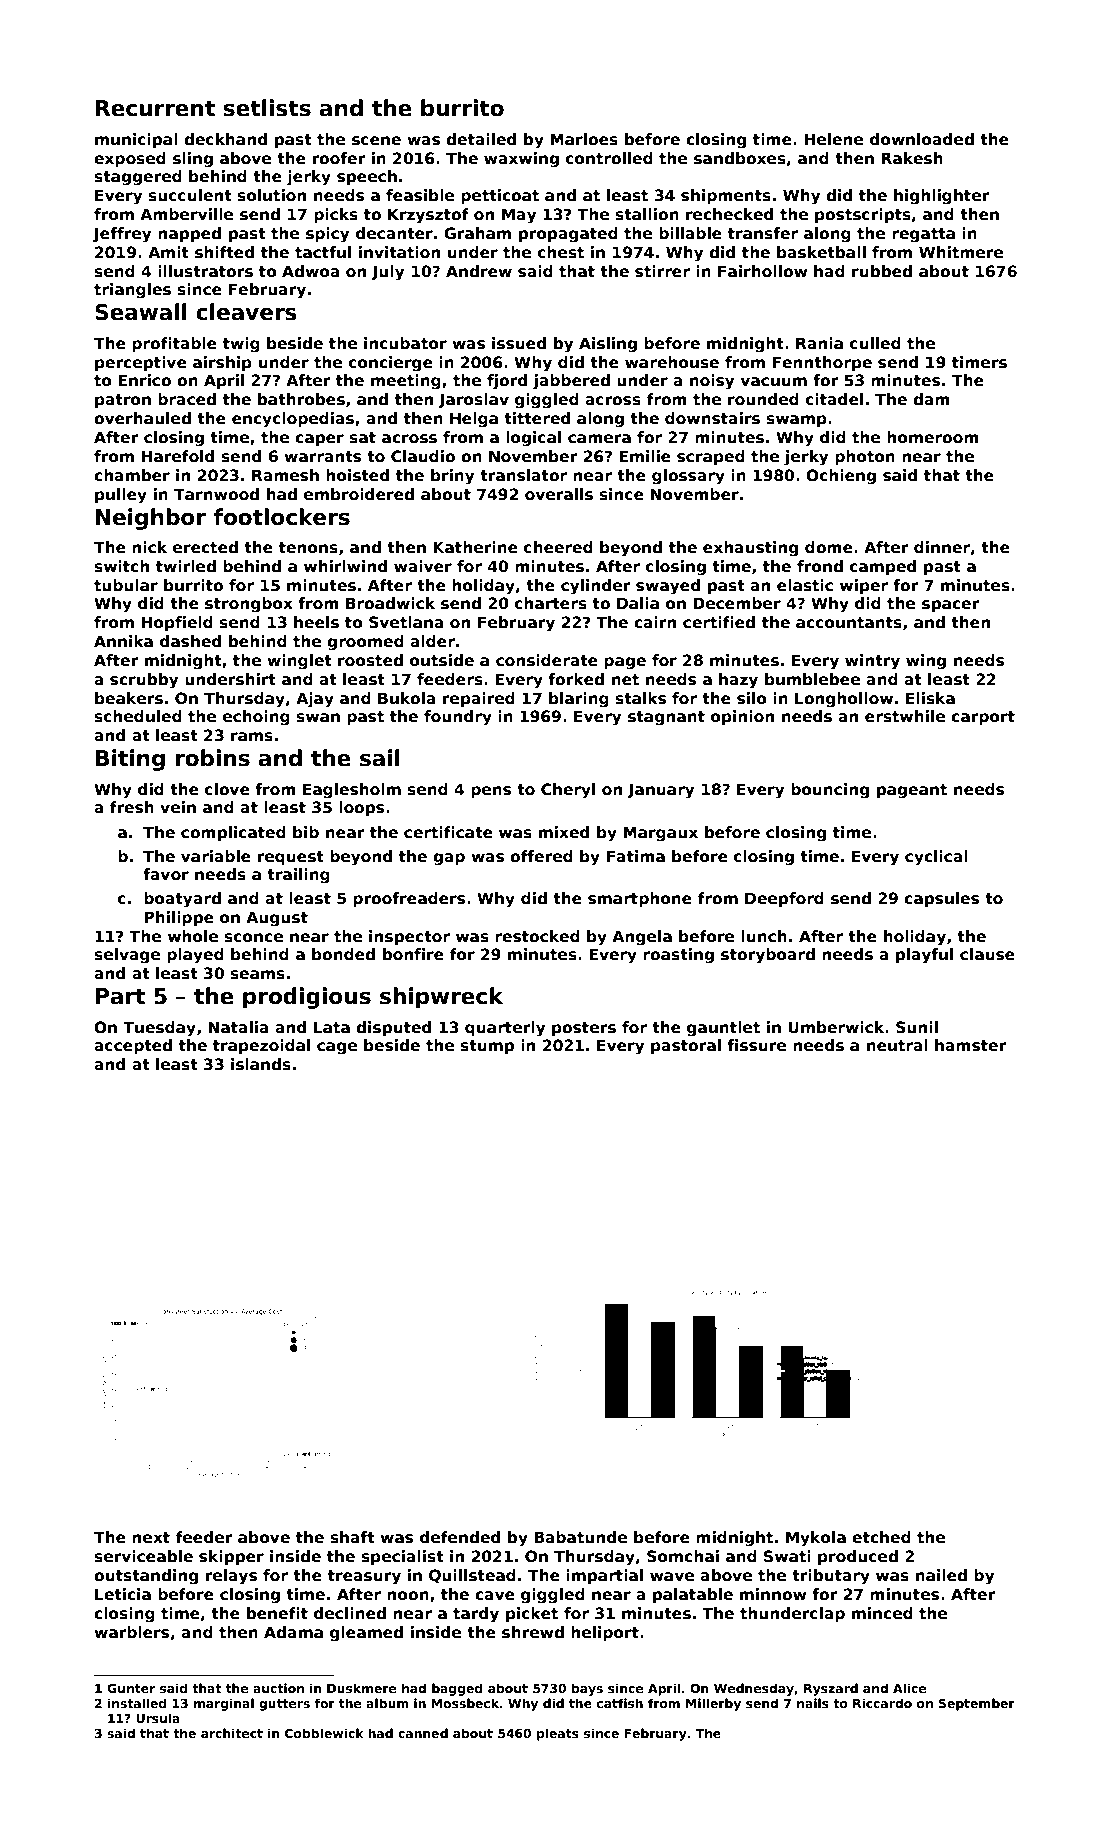  I want to click on Cobblewick, so click(324, 1733).
